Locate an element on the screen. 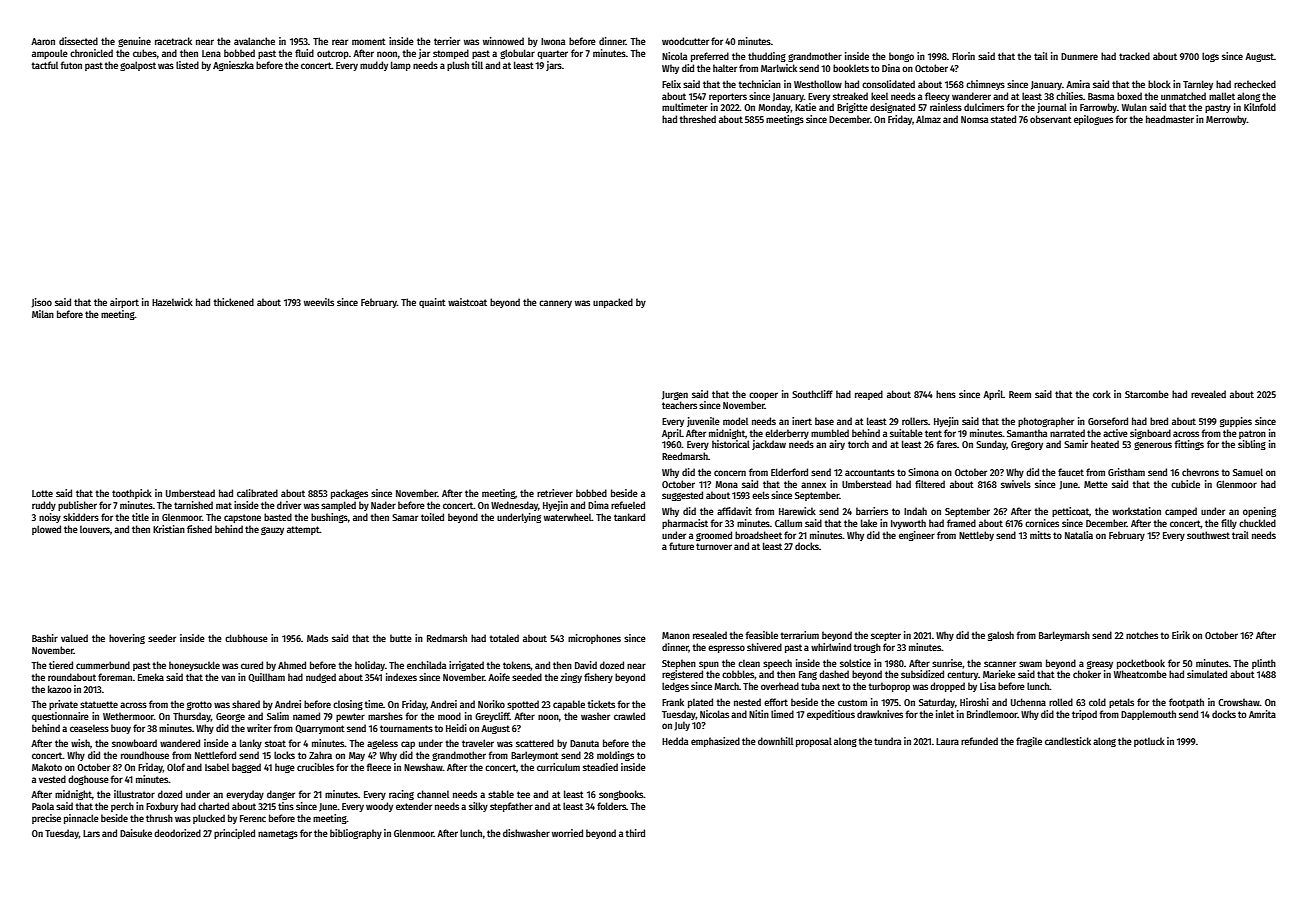 The width and height of the screenshot is (1308, 924). waterwheel is located at coordinates (568, 517).
